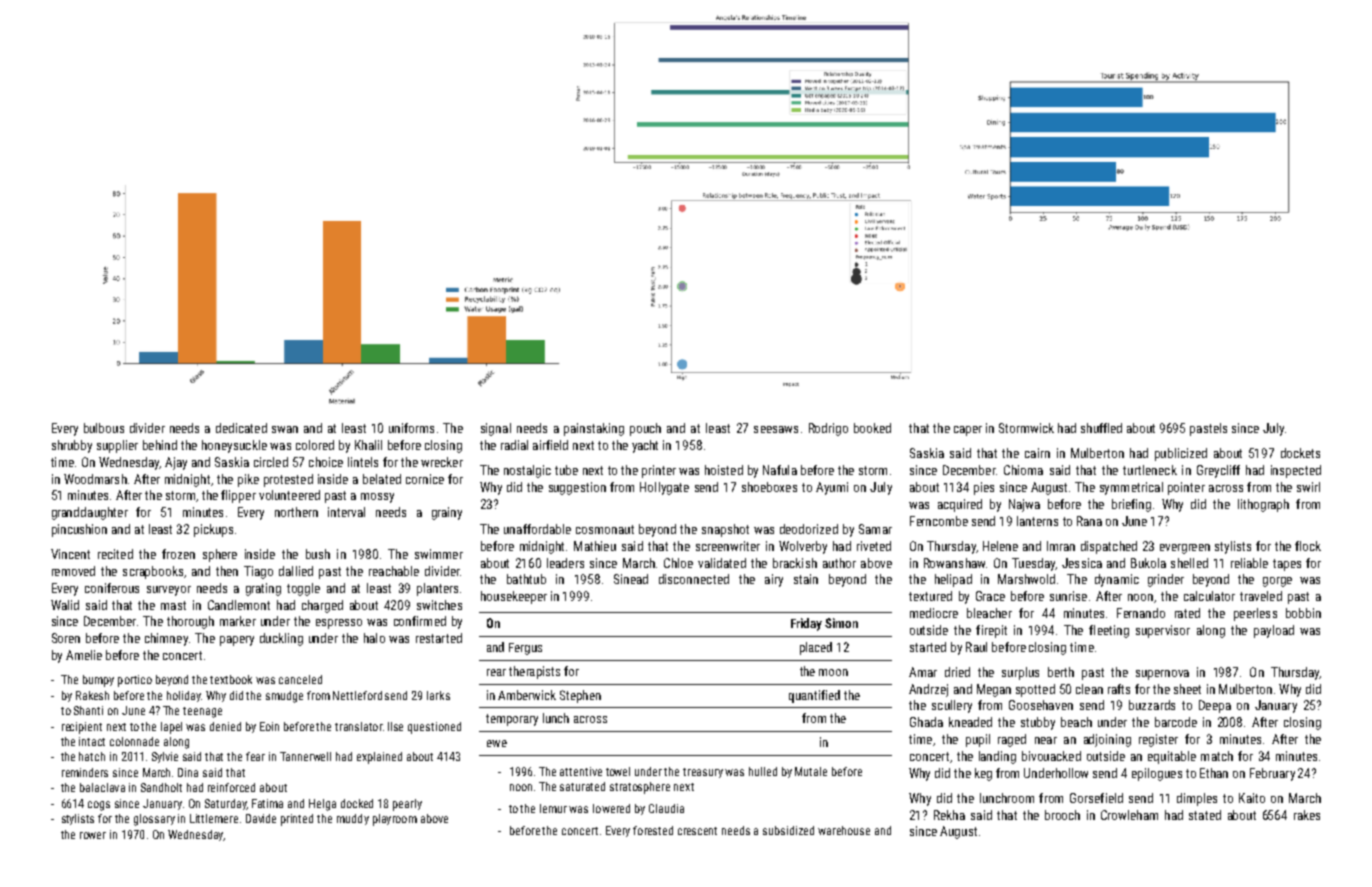 The height and width of the screenshot is (887, 1372). Describe the element at coordinates (645, 446) in the screenshot. I see `yacht` at that location.
